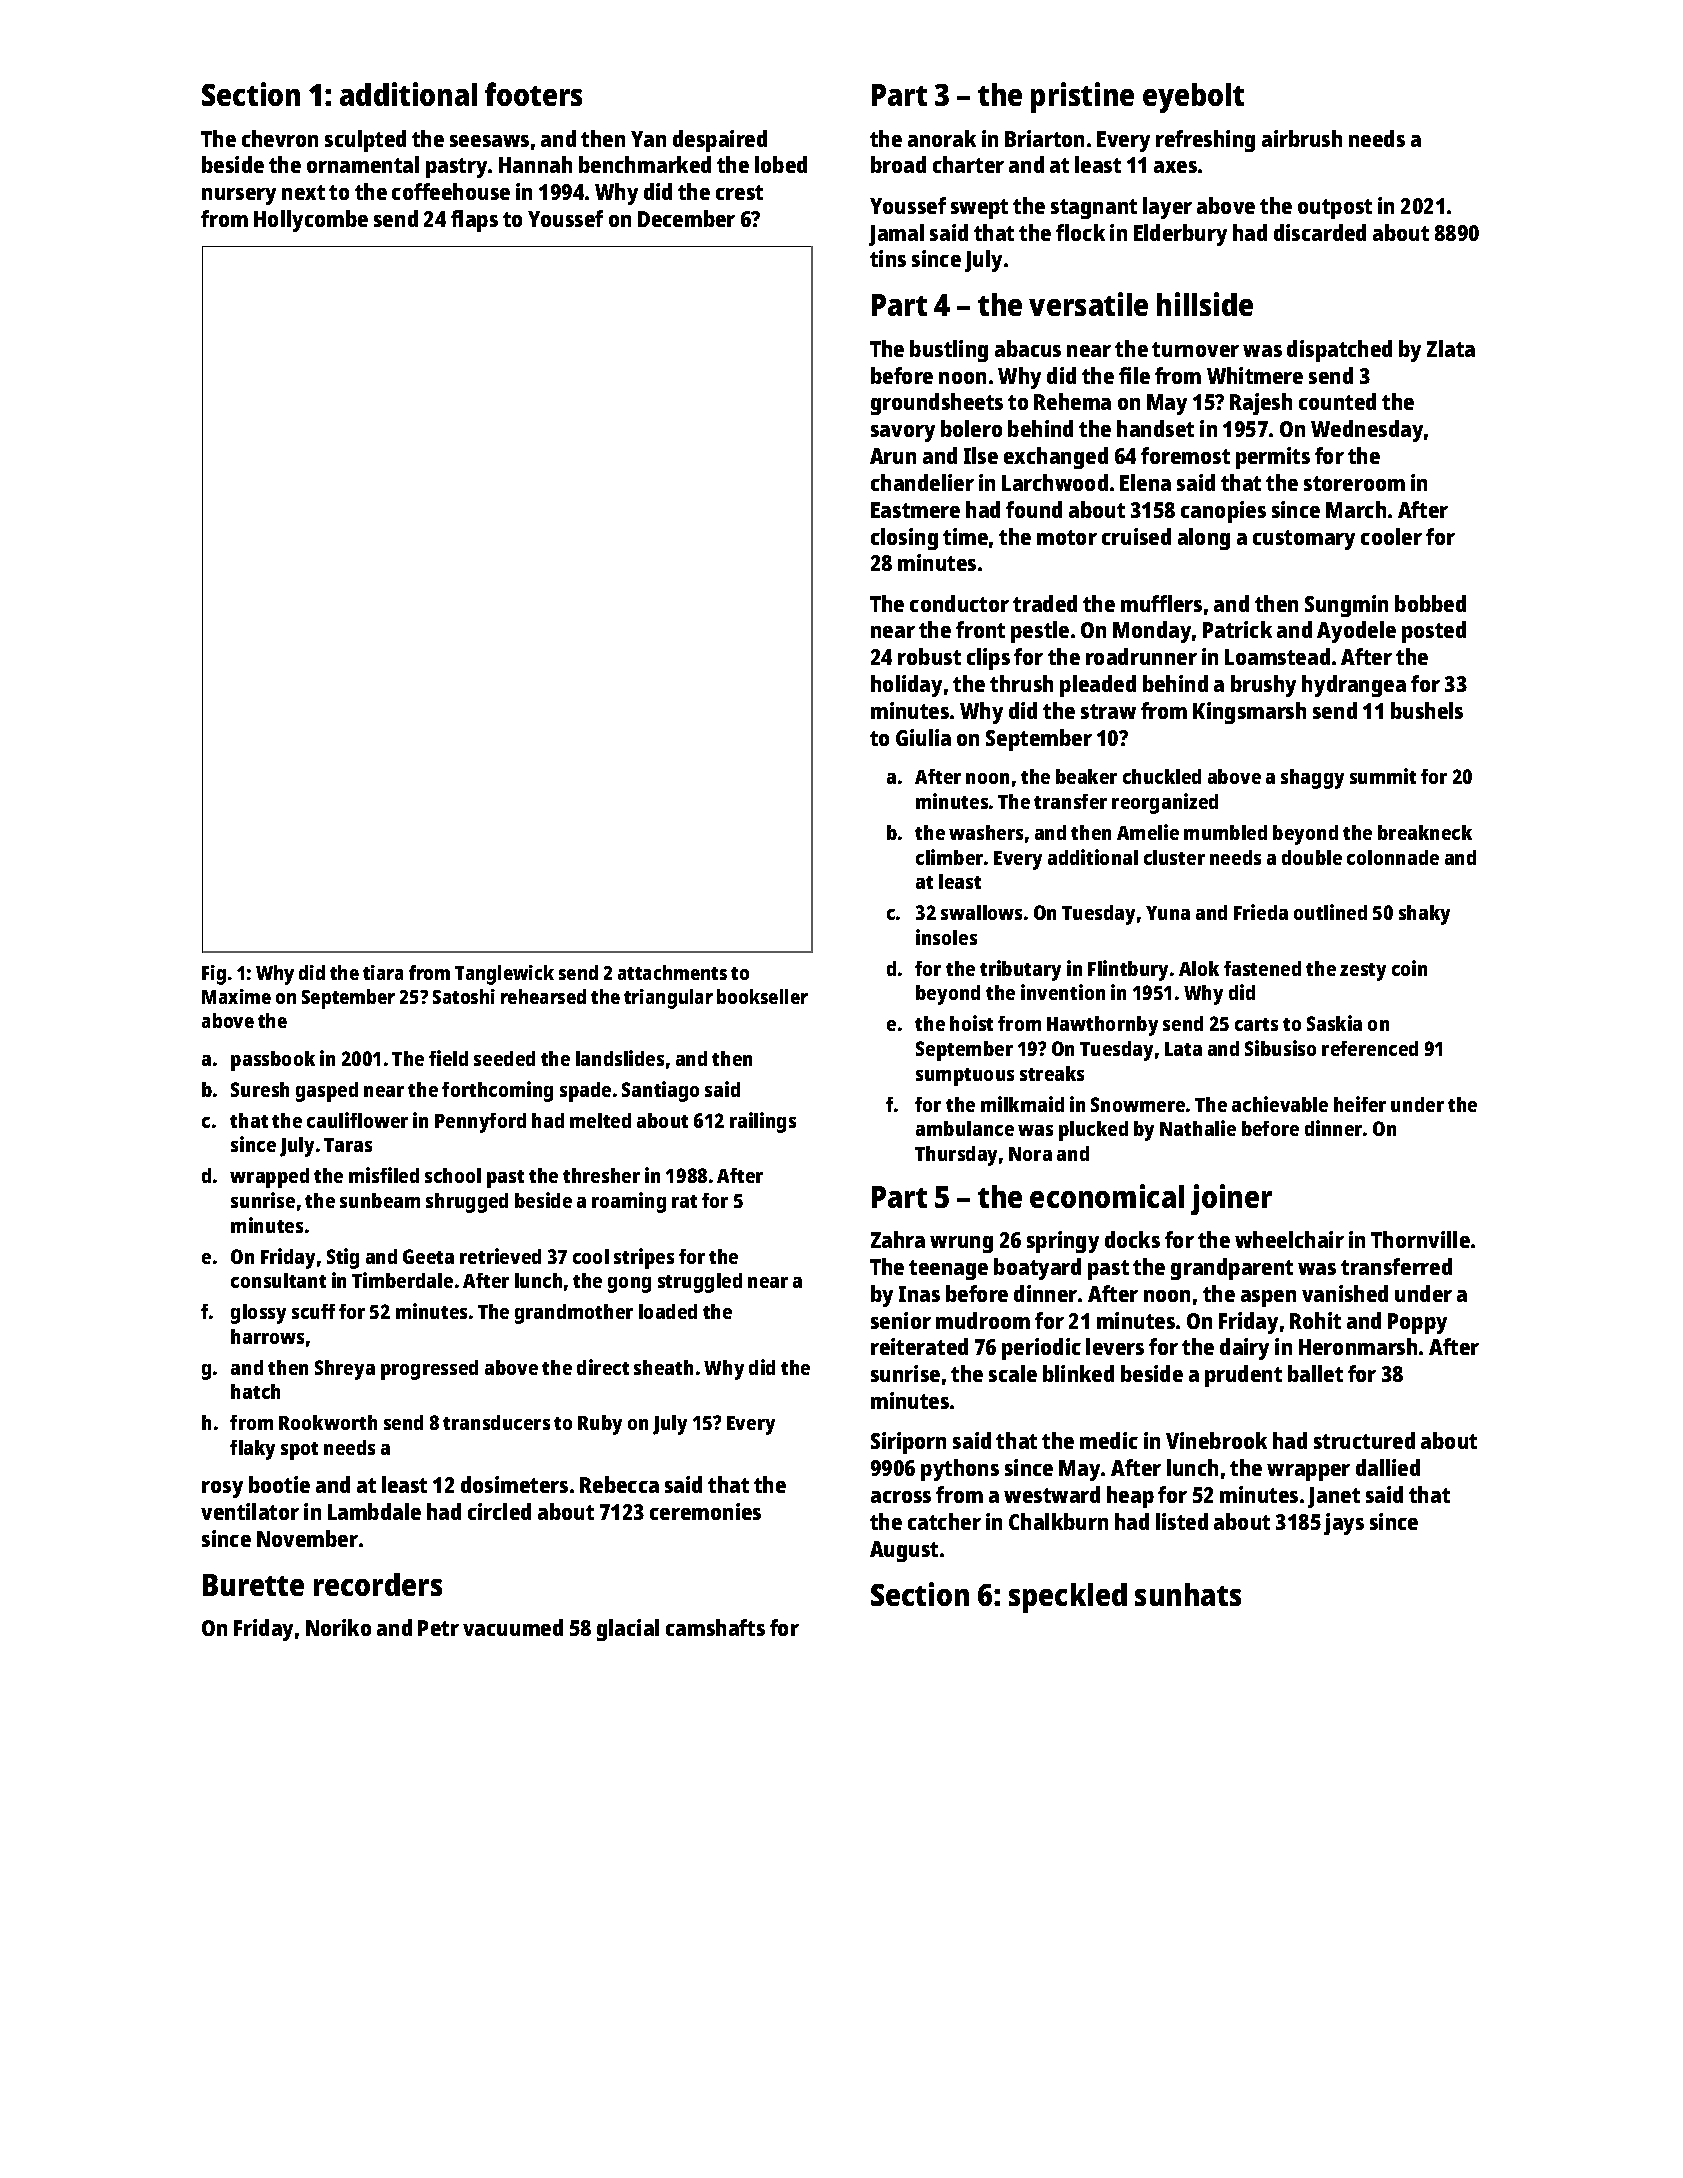 This page has width=1683, height=2178. Describe the element at coordinates (504, 975) in the page. I see `Tanglewick` at that location.
